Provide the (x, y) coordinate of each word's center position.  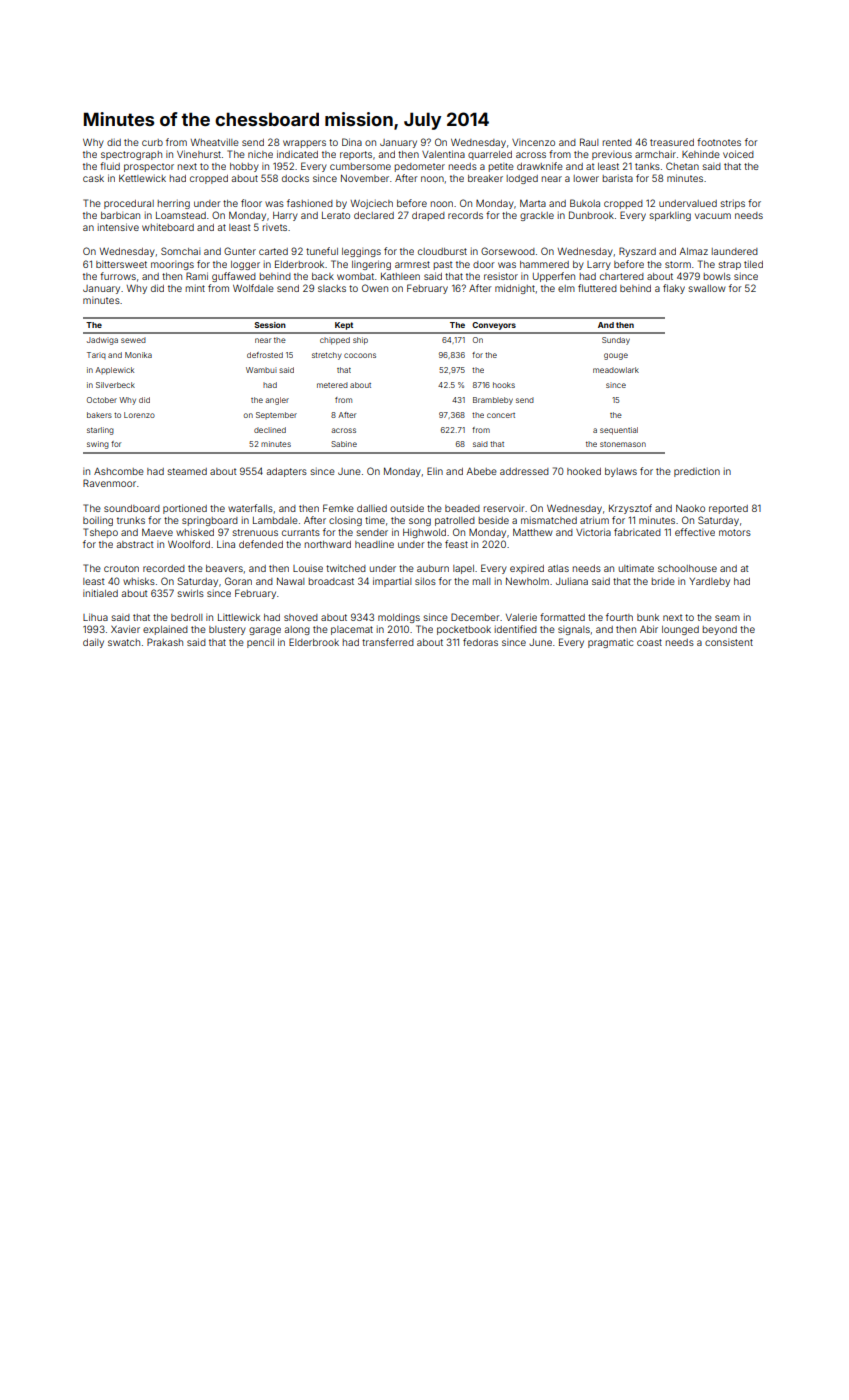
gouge (616, 356)
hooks (504, 385)
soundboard (132, 508)
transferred (388, 642)
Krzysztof (630, 509)
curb (152, 142)
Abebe (481, 471)
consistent (729, 642)
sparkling (670, 216)
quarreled (490, 155)
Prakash (165, 642)
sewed (133, 340)
